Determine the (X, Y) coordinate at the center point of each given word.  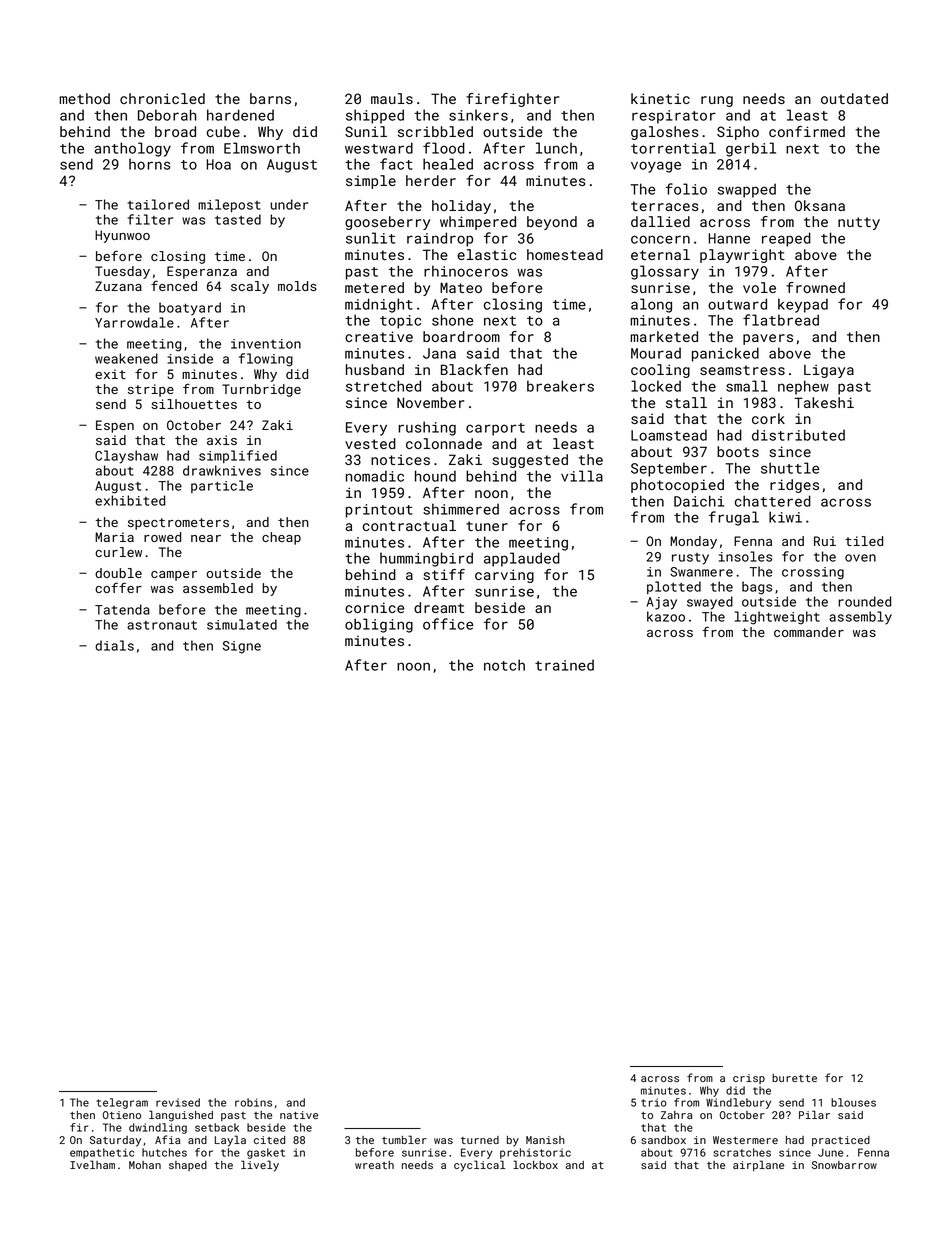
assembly (860, 618)
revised (178, 1102)
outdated (854, 98)
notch (504, 665)
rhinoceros (466, 271)
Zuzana (118, 286)
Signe (242, 647)
